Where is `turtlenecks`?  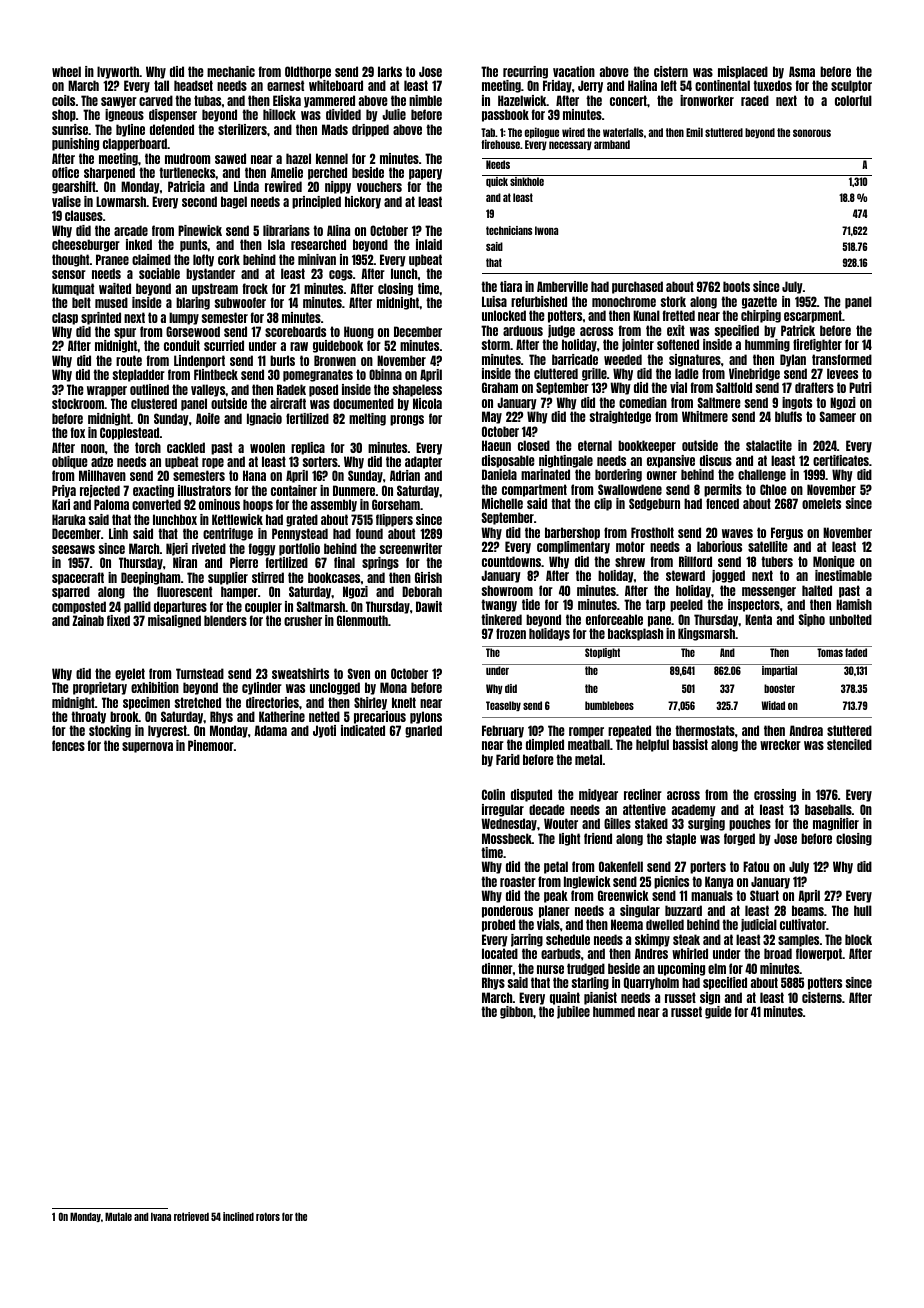
turtlenecks is located at coordinates (187, 172).
